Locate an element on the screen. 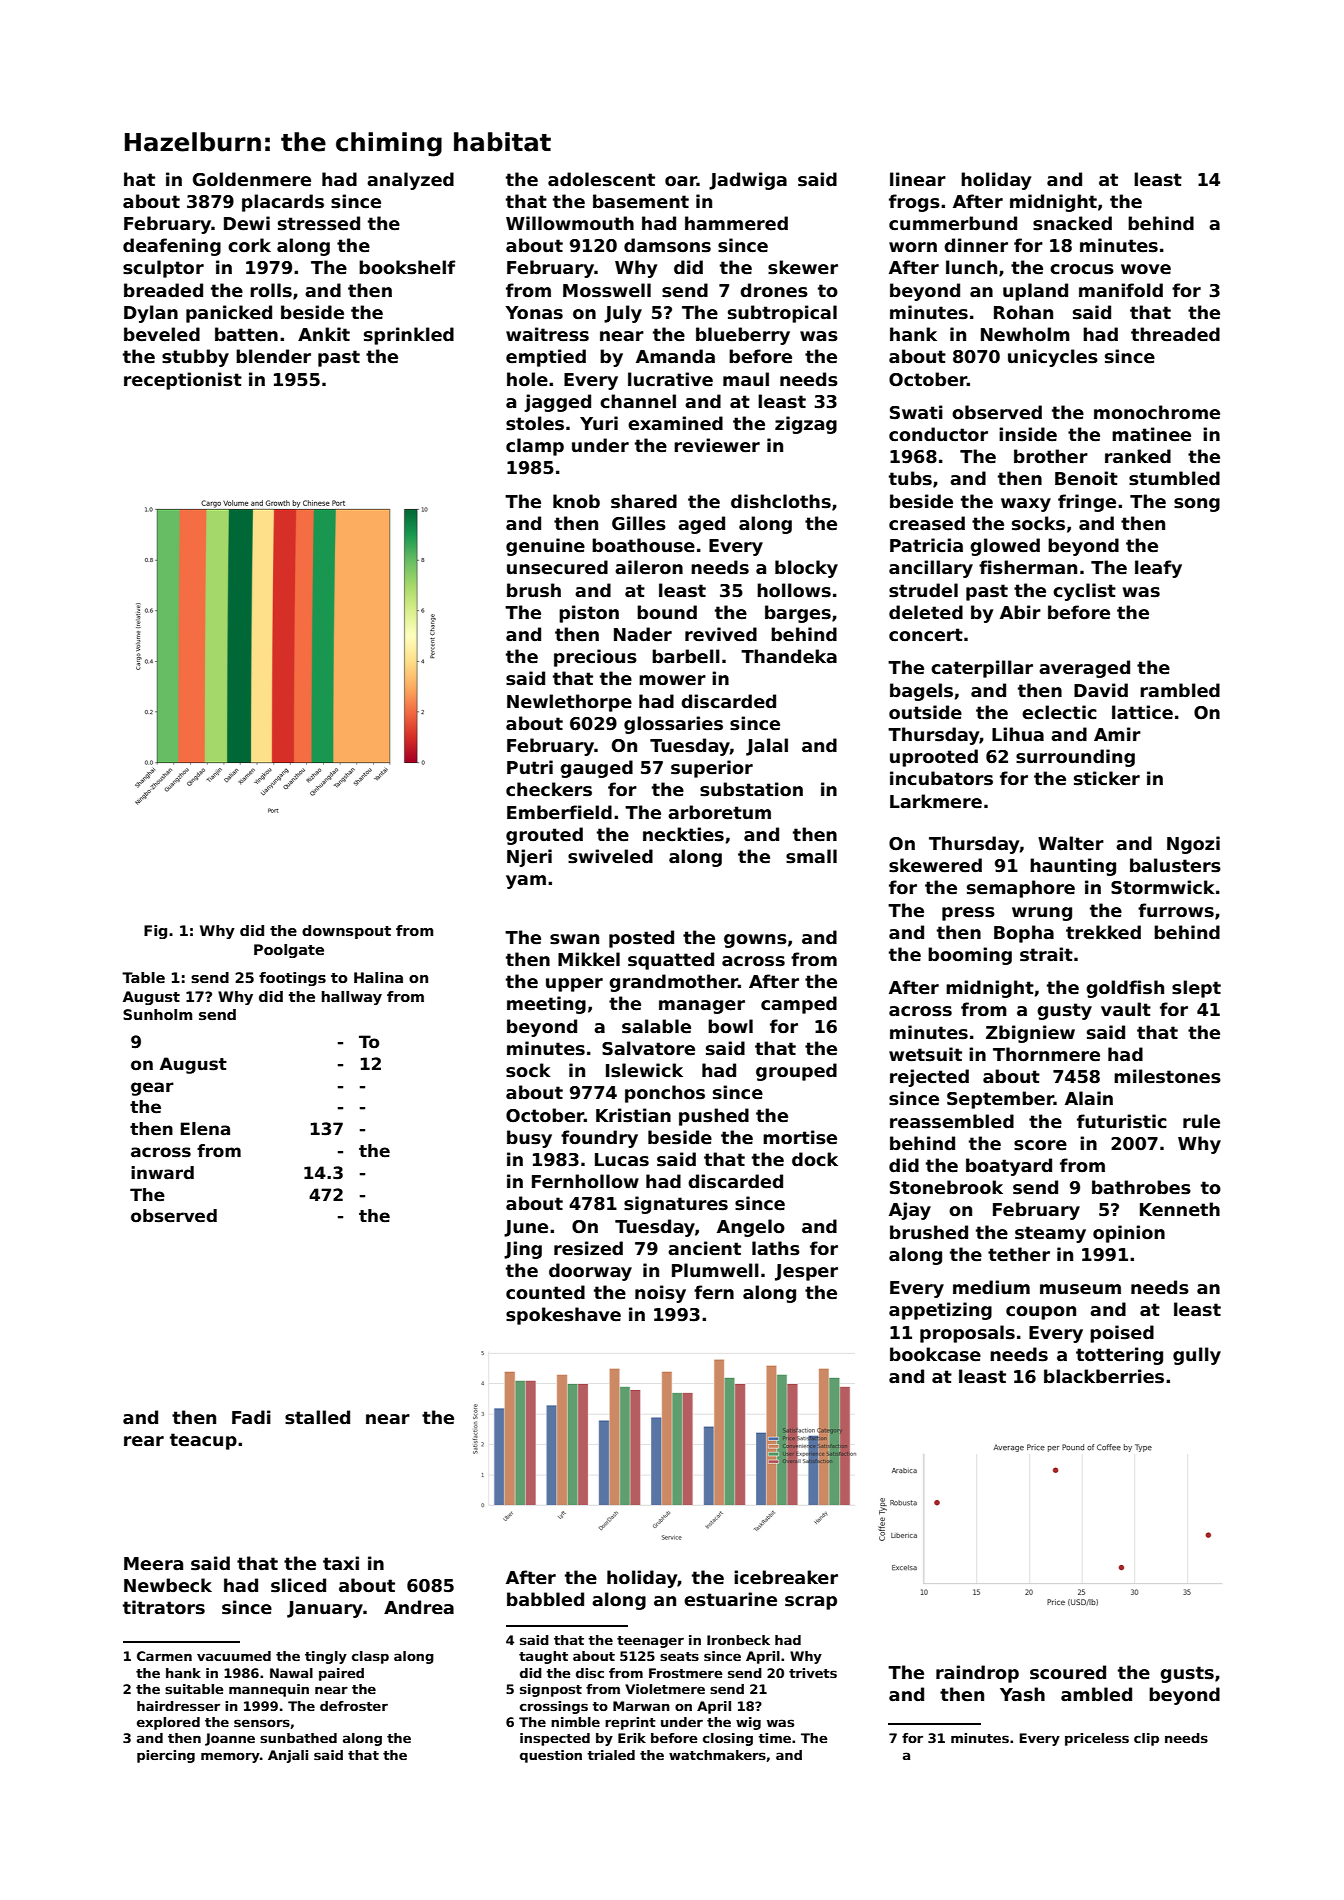  mortise is located at coordinates (800, 1137).
